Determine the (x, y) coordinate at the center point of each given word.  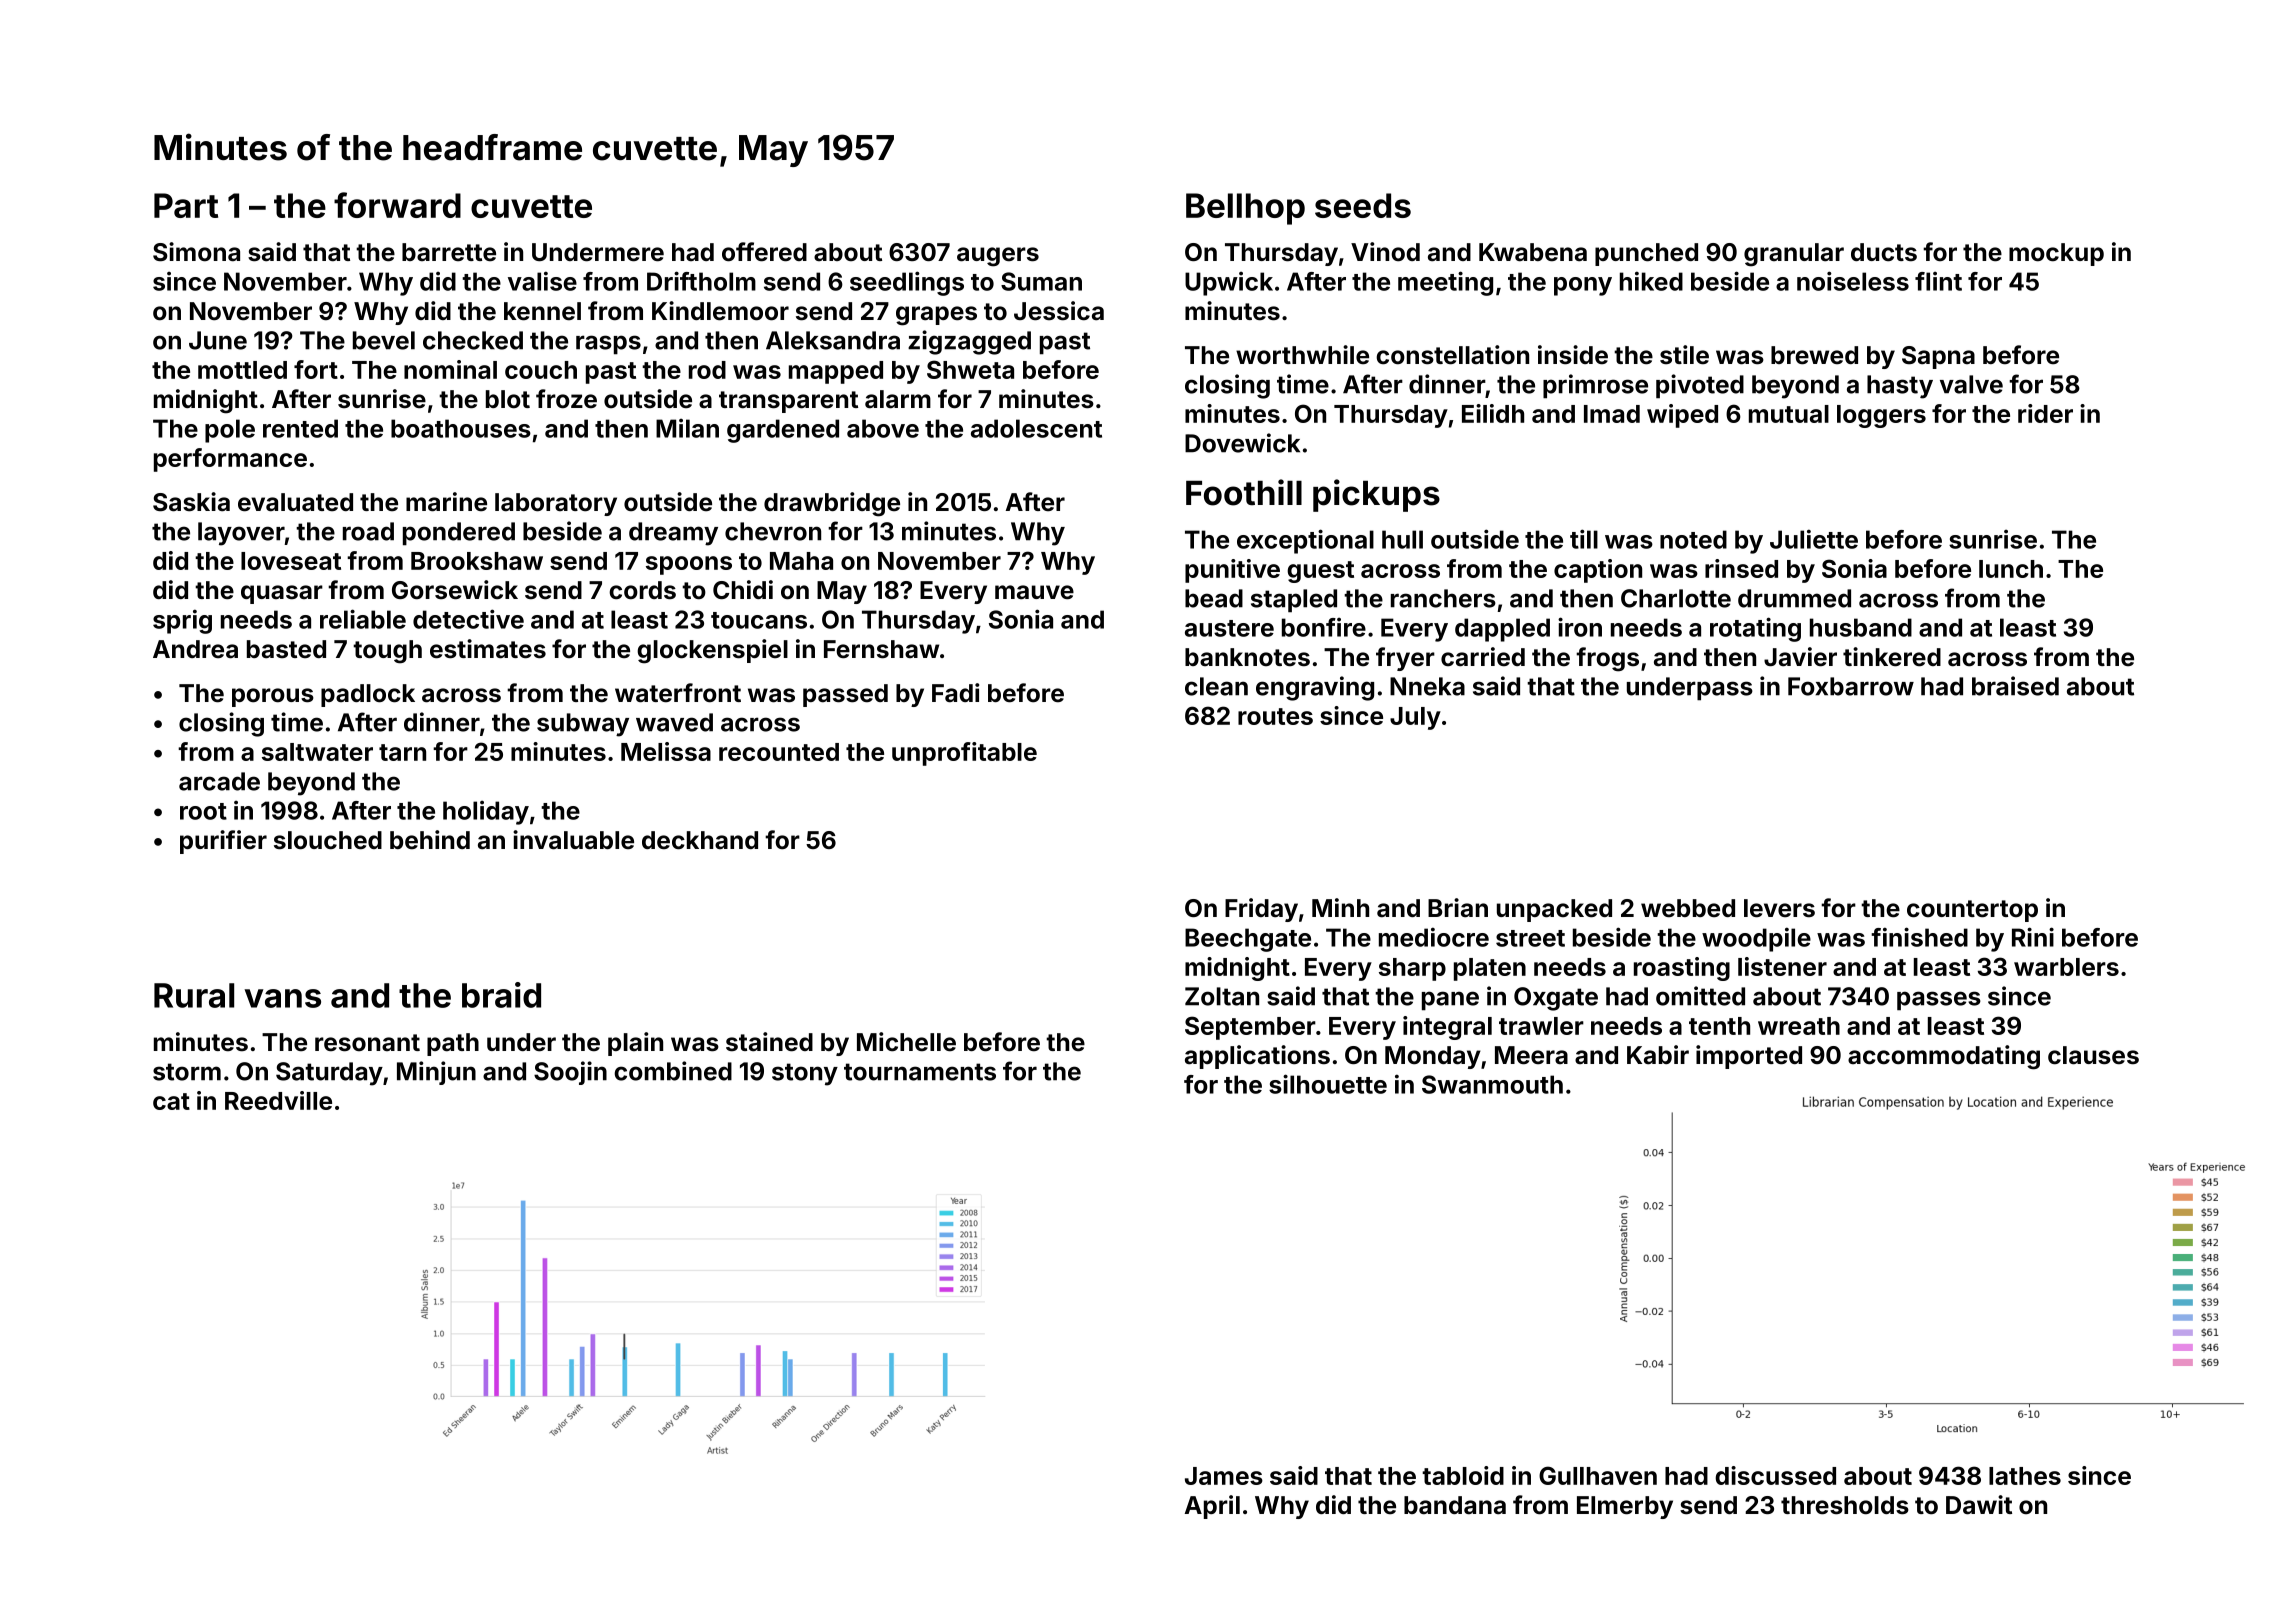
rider (2045, 413)
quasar (282, 594)
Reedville (278, 1100)
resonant (367, 1043)
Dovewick (1242, 443)
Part (186, 205)
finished (1919, 937)
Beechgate (1248, 940)
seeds (1363, 205)
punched (1646, 254)
